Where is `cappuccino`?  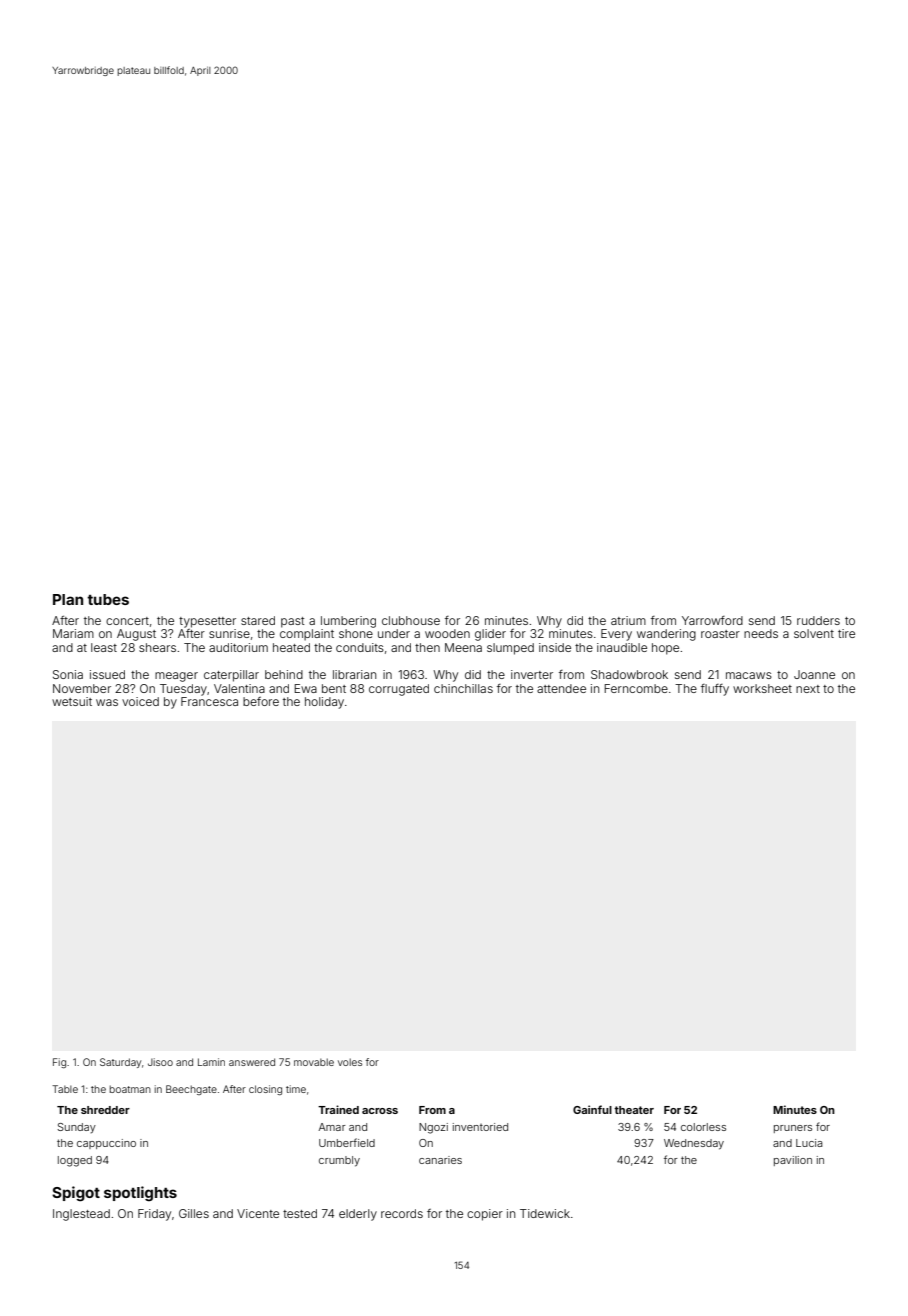 cappuccino is located at coordinates (106, 1144).
